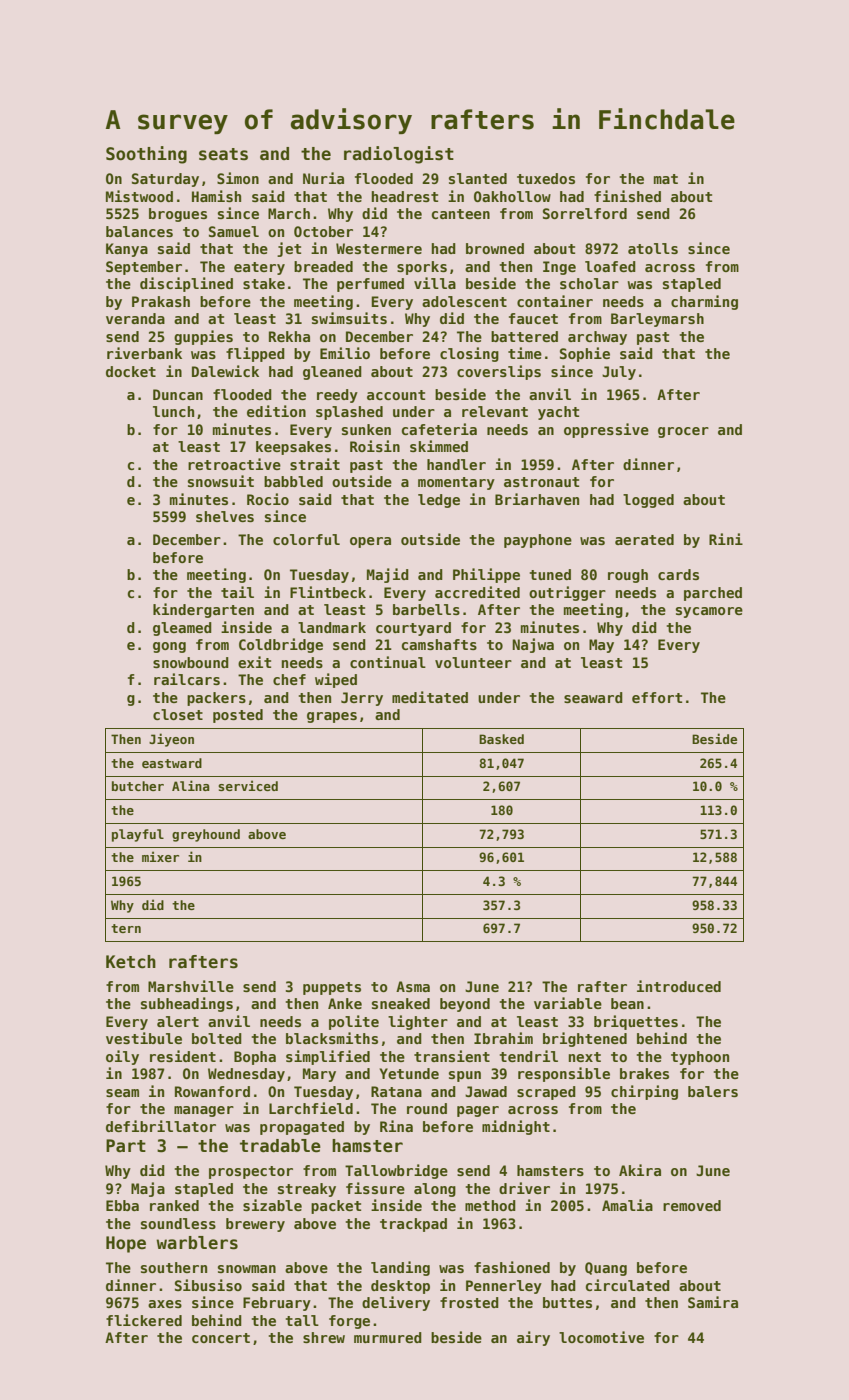  I want to click on Yetunde, so click(409, 1073).
